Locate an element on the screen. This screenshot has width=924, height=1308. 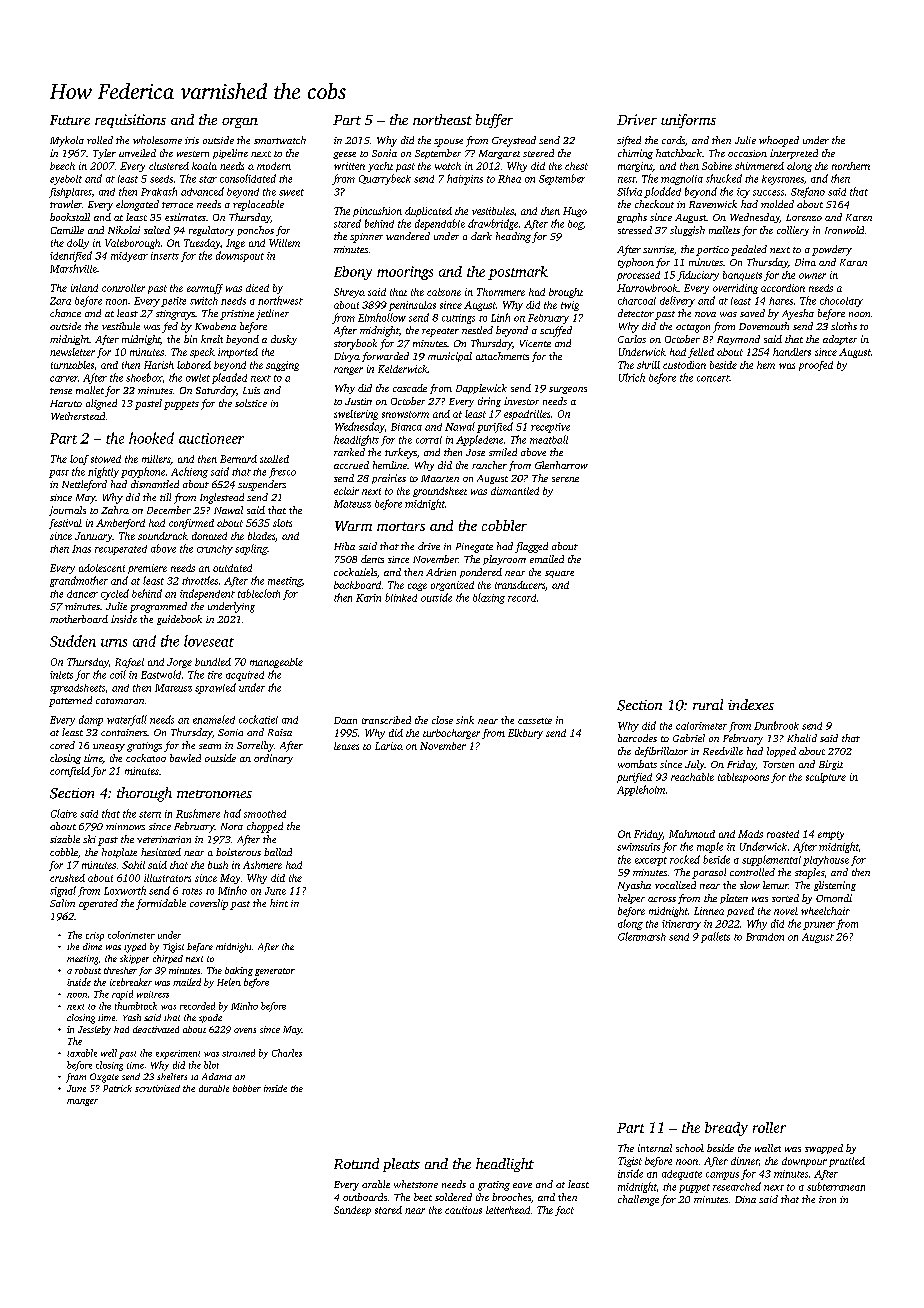
handlers is located at coordinates (792, 352).
